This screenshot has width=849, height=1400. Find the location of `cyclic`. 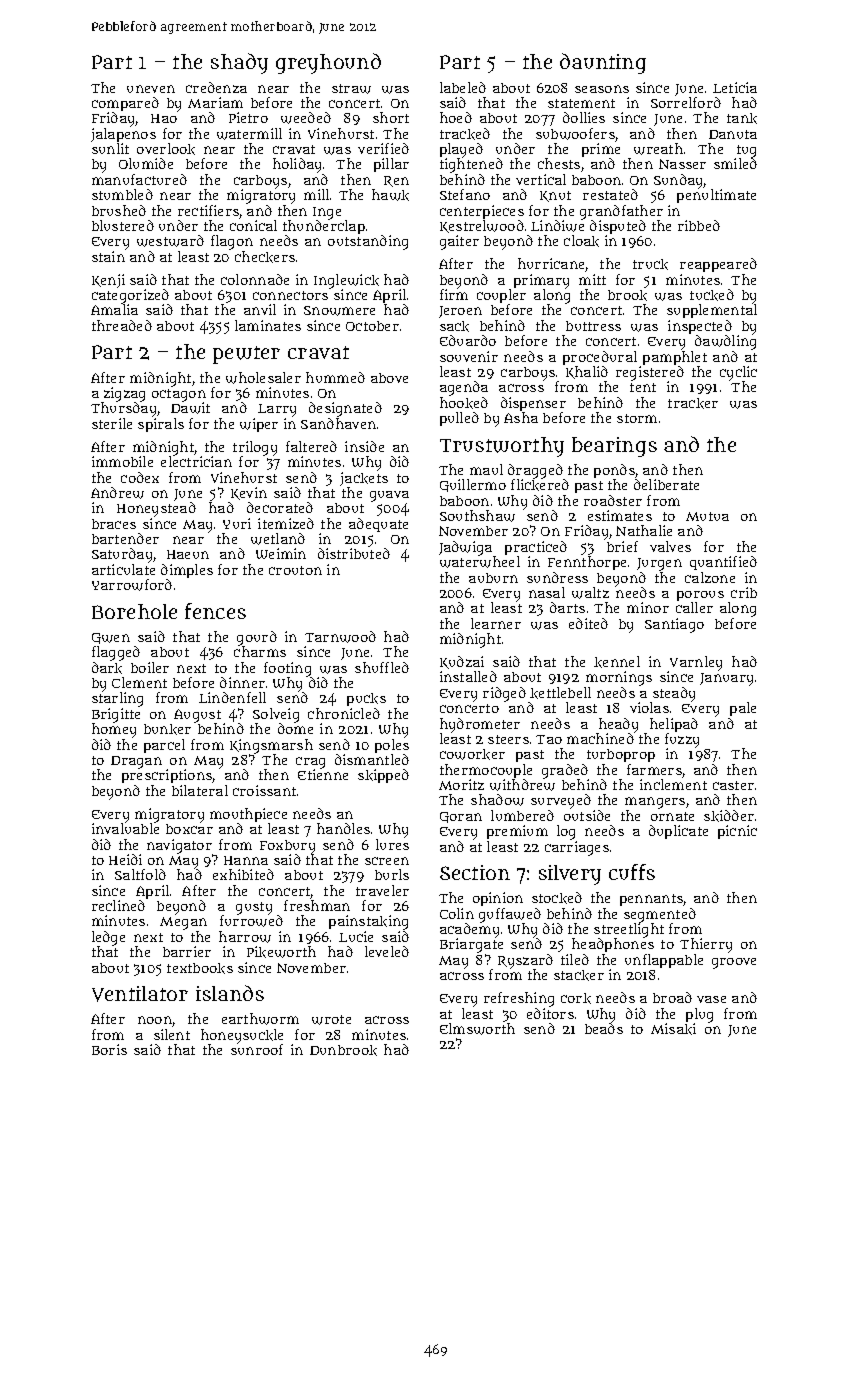

cyclic is located at coordinates (738, 374).
